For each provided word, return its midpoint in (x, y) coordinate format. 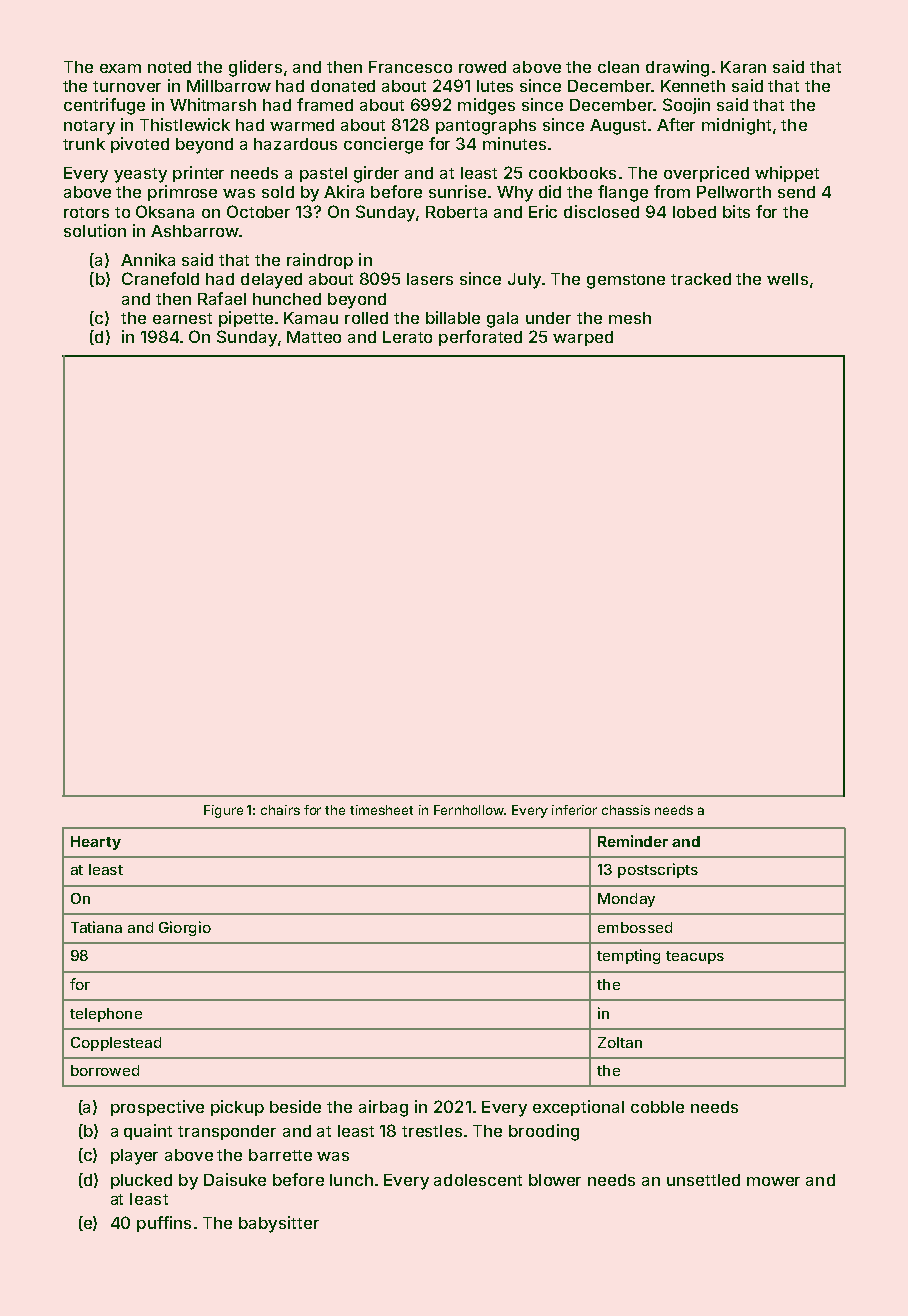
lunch (351, 1180)
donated (343, 86)
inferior (574, 810)
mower (773, 1181)
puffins (164, 1224)
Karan (743, 67)
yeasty (140, 175)
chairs (280, 810)
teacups (695, 957)
